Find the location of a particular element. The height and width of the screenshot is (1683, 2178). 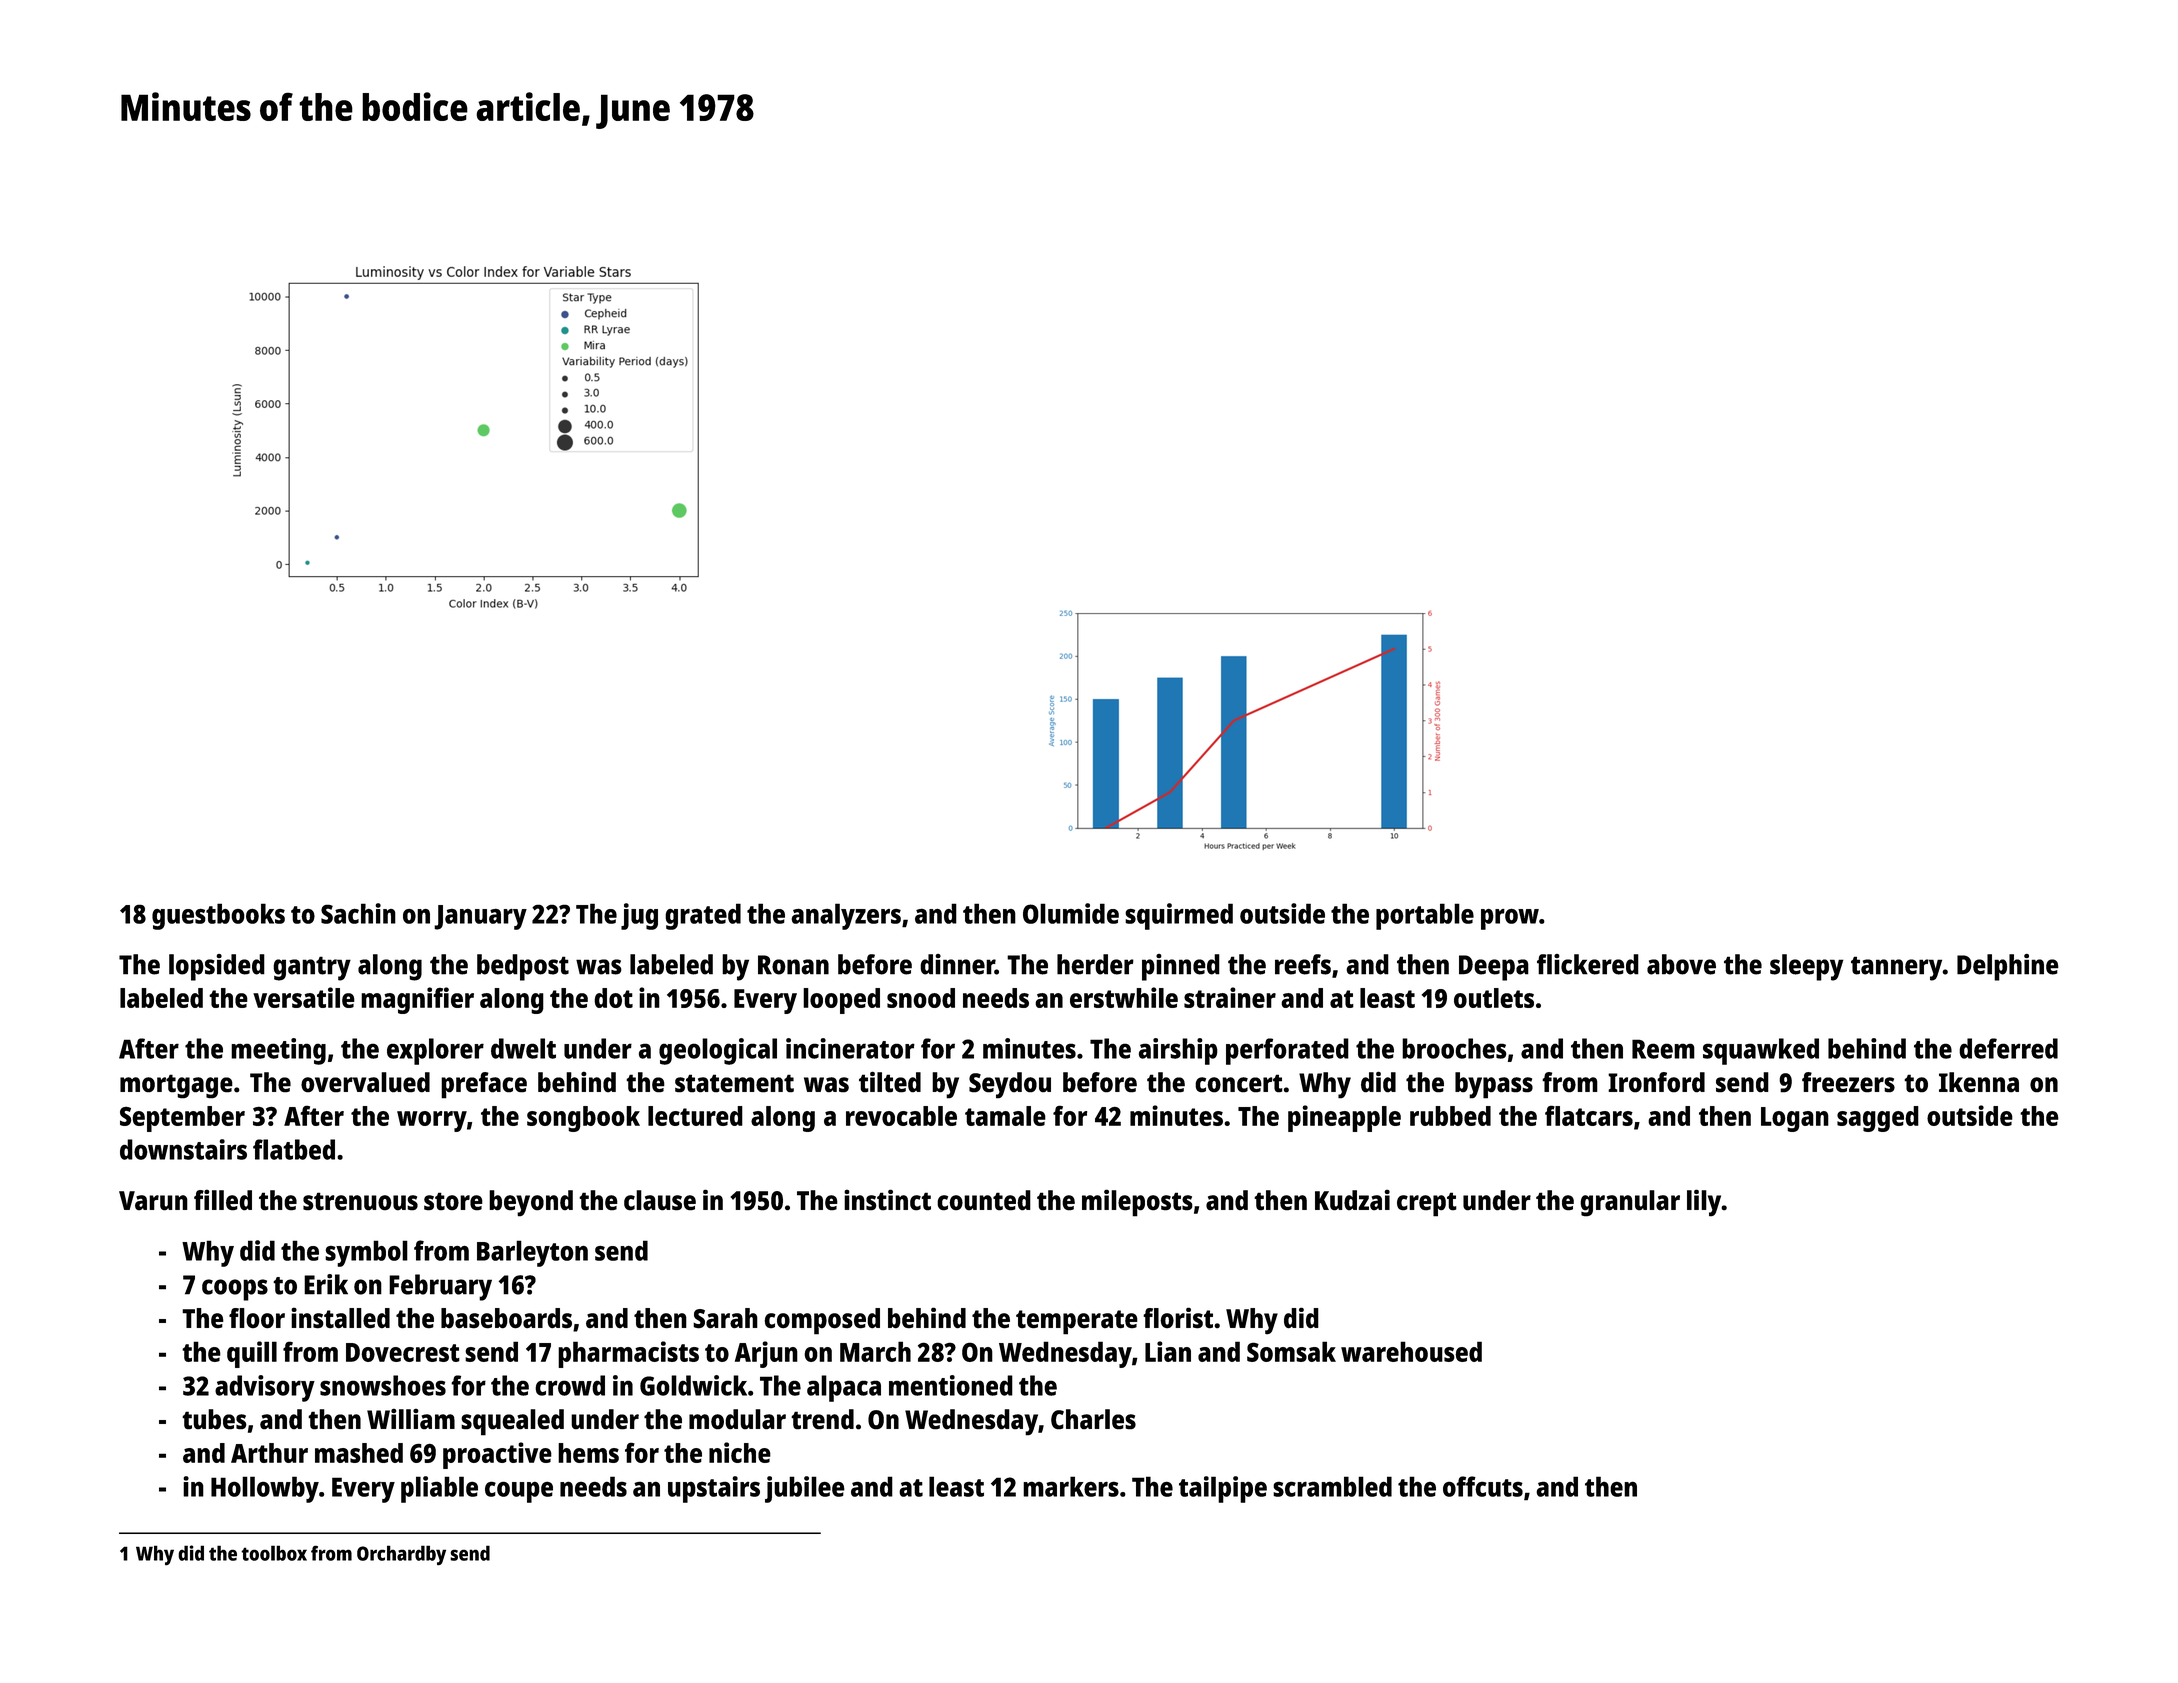

Orchardby is located at coordinates (401, 1555).
